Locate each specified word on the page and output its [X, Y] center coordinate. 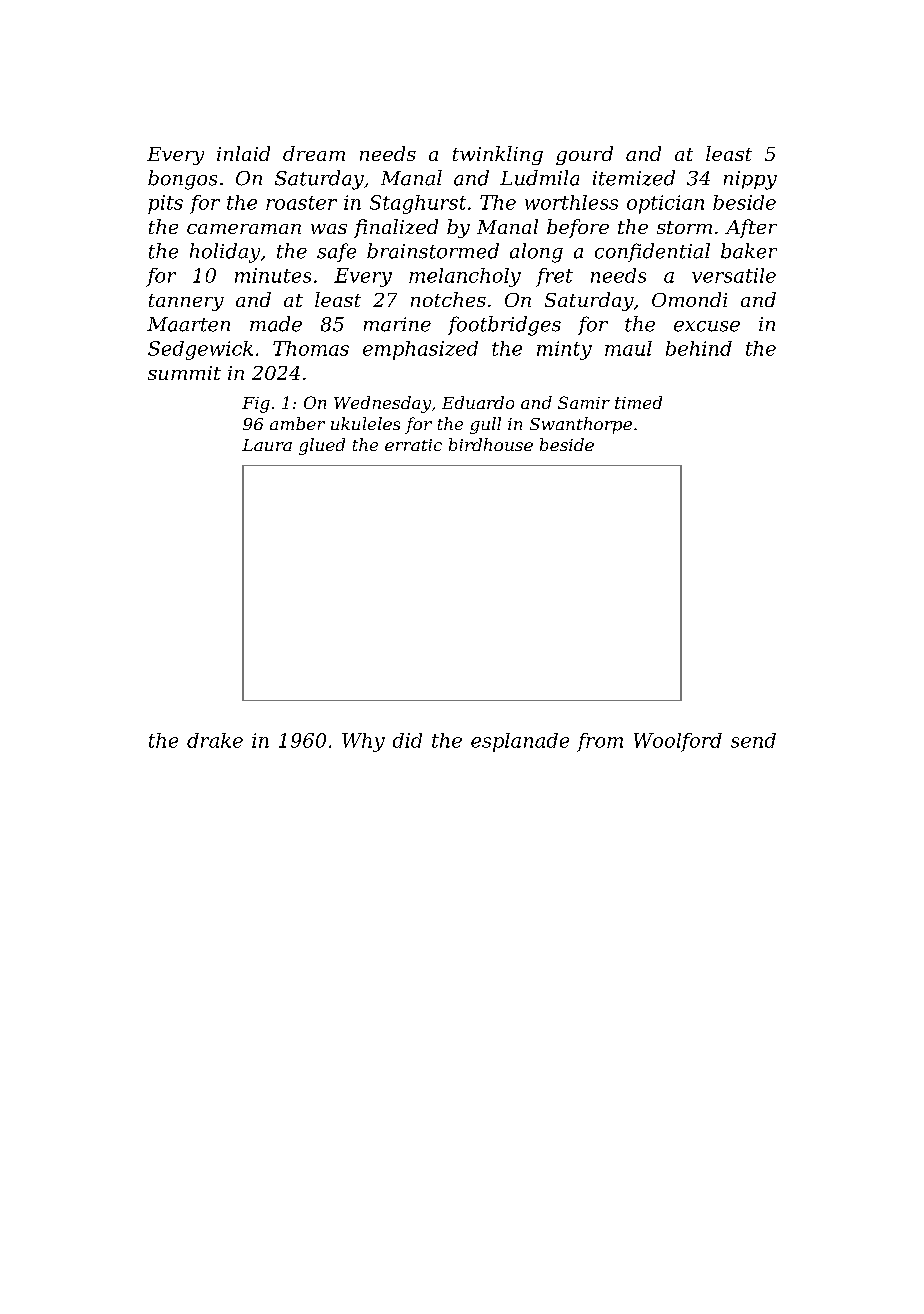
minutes [273, 275]
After [751, 228]
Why [363, 742]
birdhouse [491, 444]
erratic [413, 445]
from [600, 742]
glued [322, 446]
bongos [182, 180]
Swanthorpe [581, 425]
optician [665, 204]
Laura [267, 445]
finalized [396, 228]
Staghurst [418, 204]
